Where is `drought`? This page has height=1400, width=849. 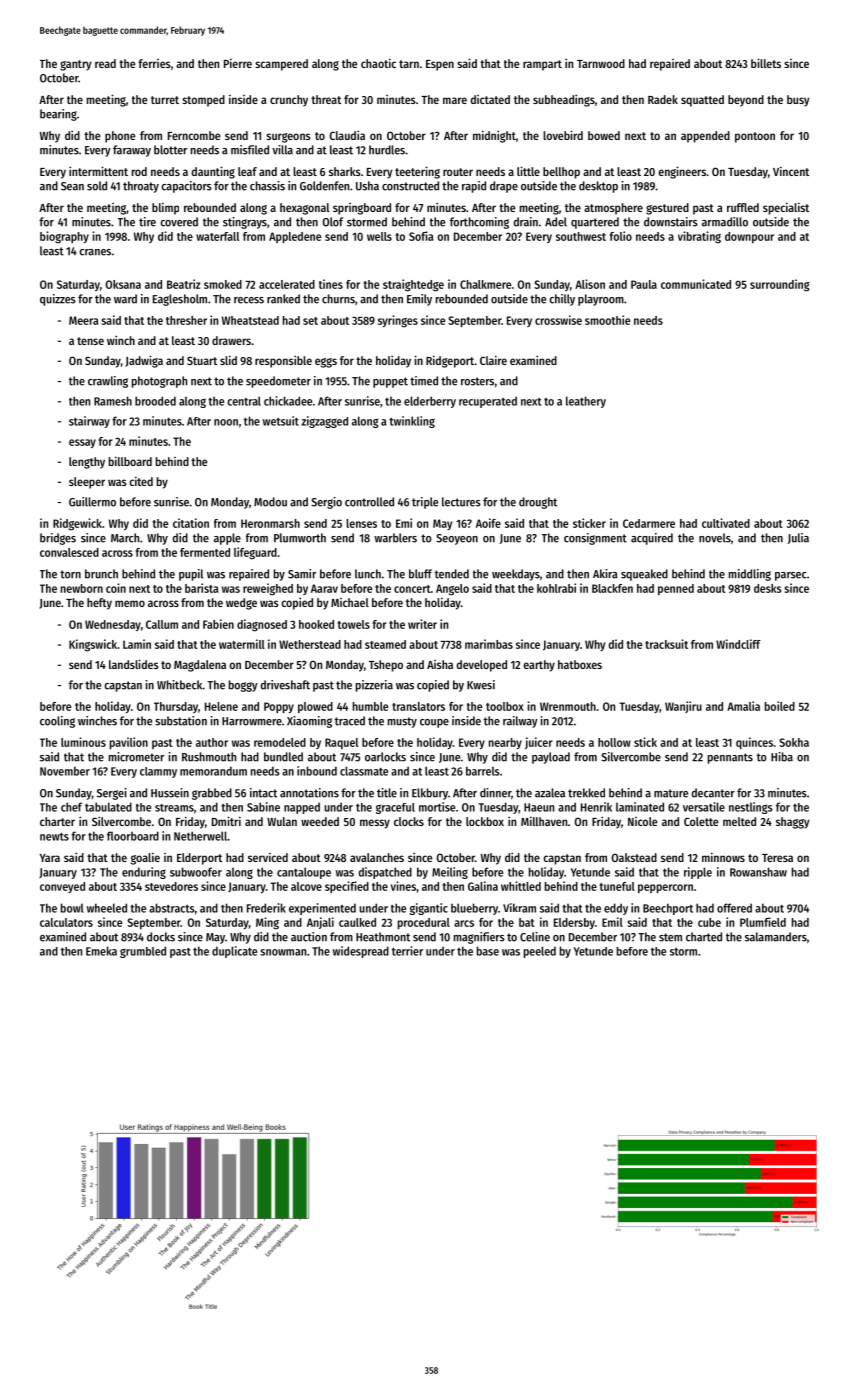
drought is located at coordinates (538, 503).
